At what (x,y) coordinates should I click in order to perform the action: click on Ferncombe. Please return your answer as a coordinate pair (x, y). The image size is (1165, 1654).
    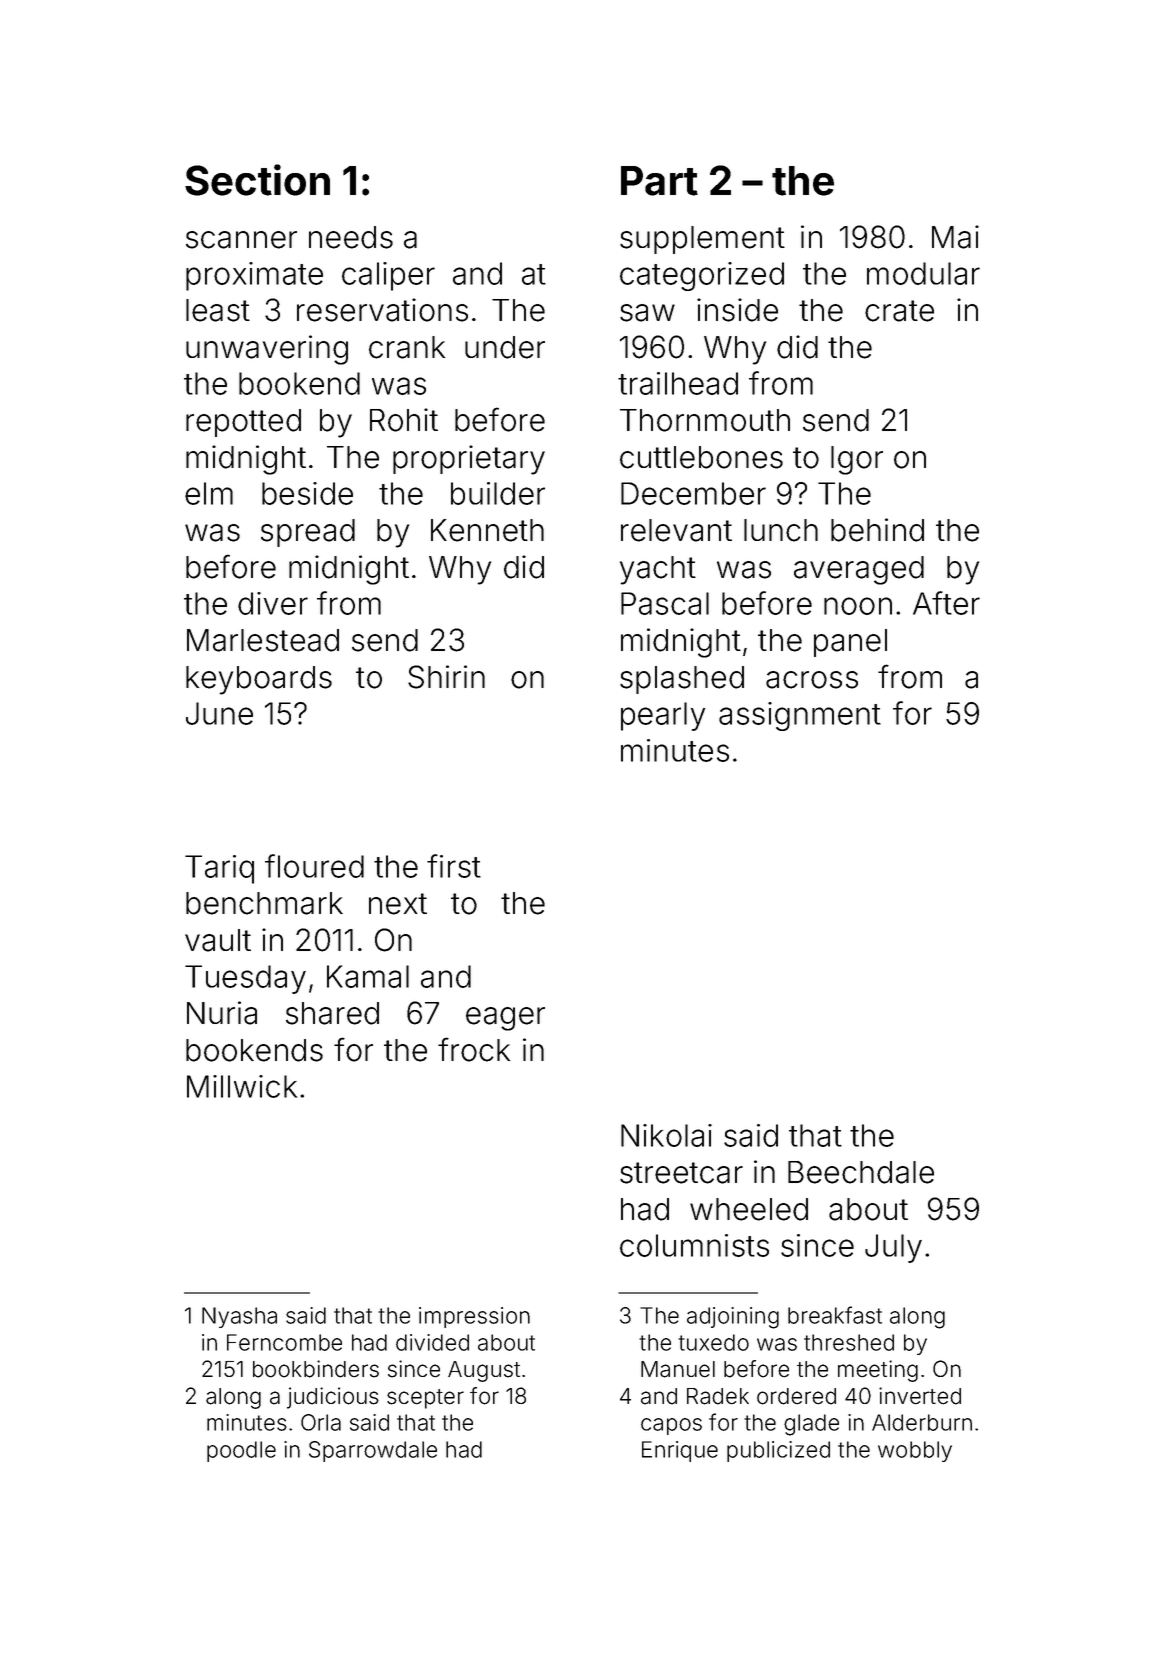
    Looking at the image, I should click on (284, 1342).
